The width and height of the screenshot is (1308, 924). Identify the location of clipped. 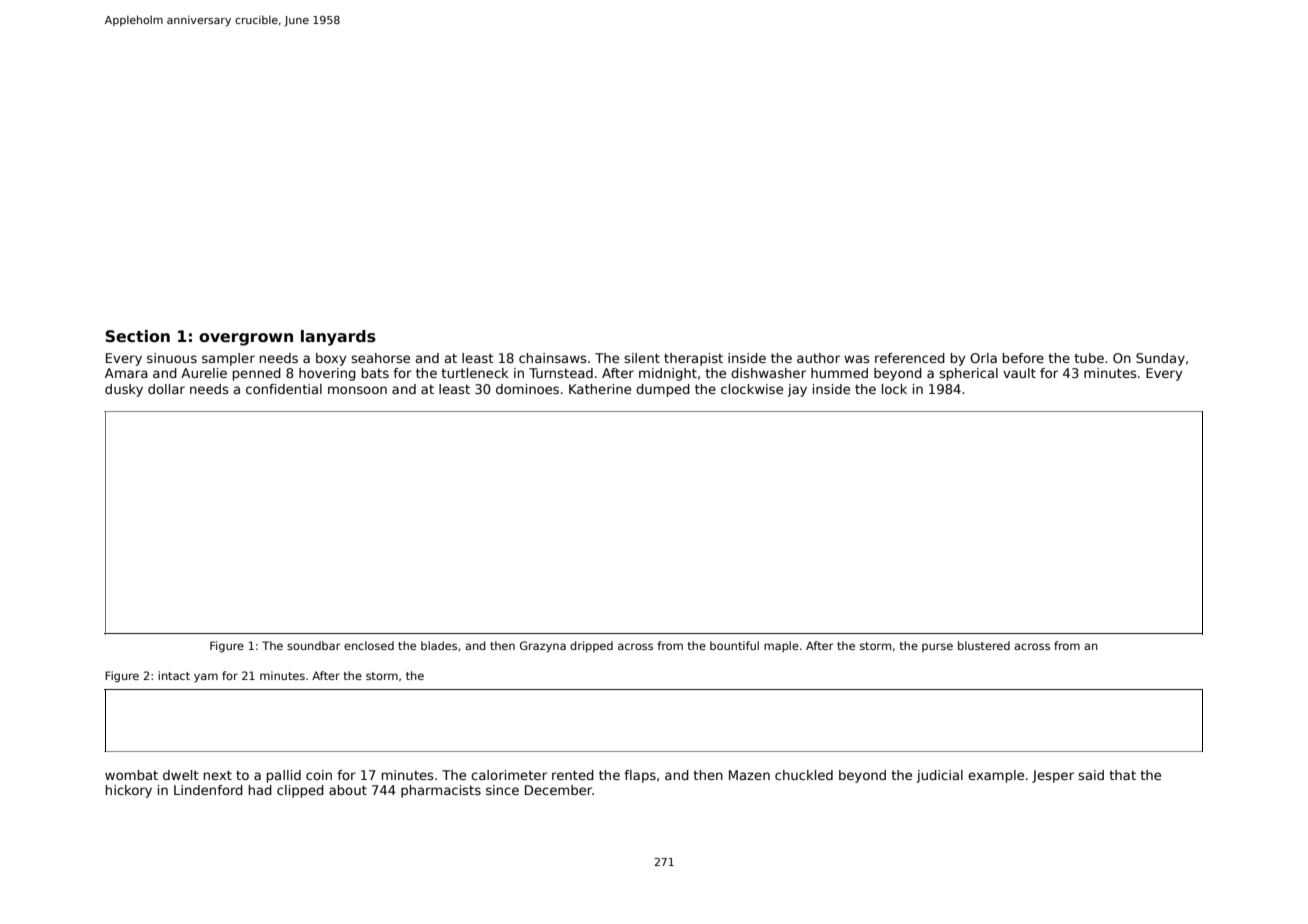
(300, 791).
